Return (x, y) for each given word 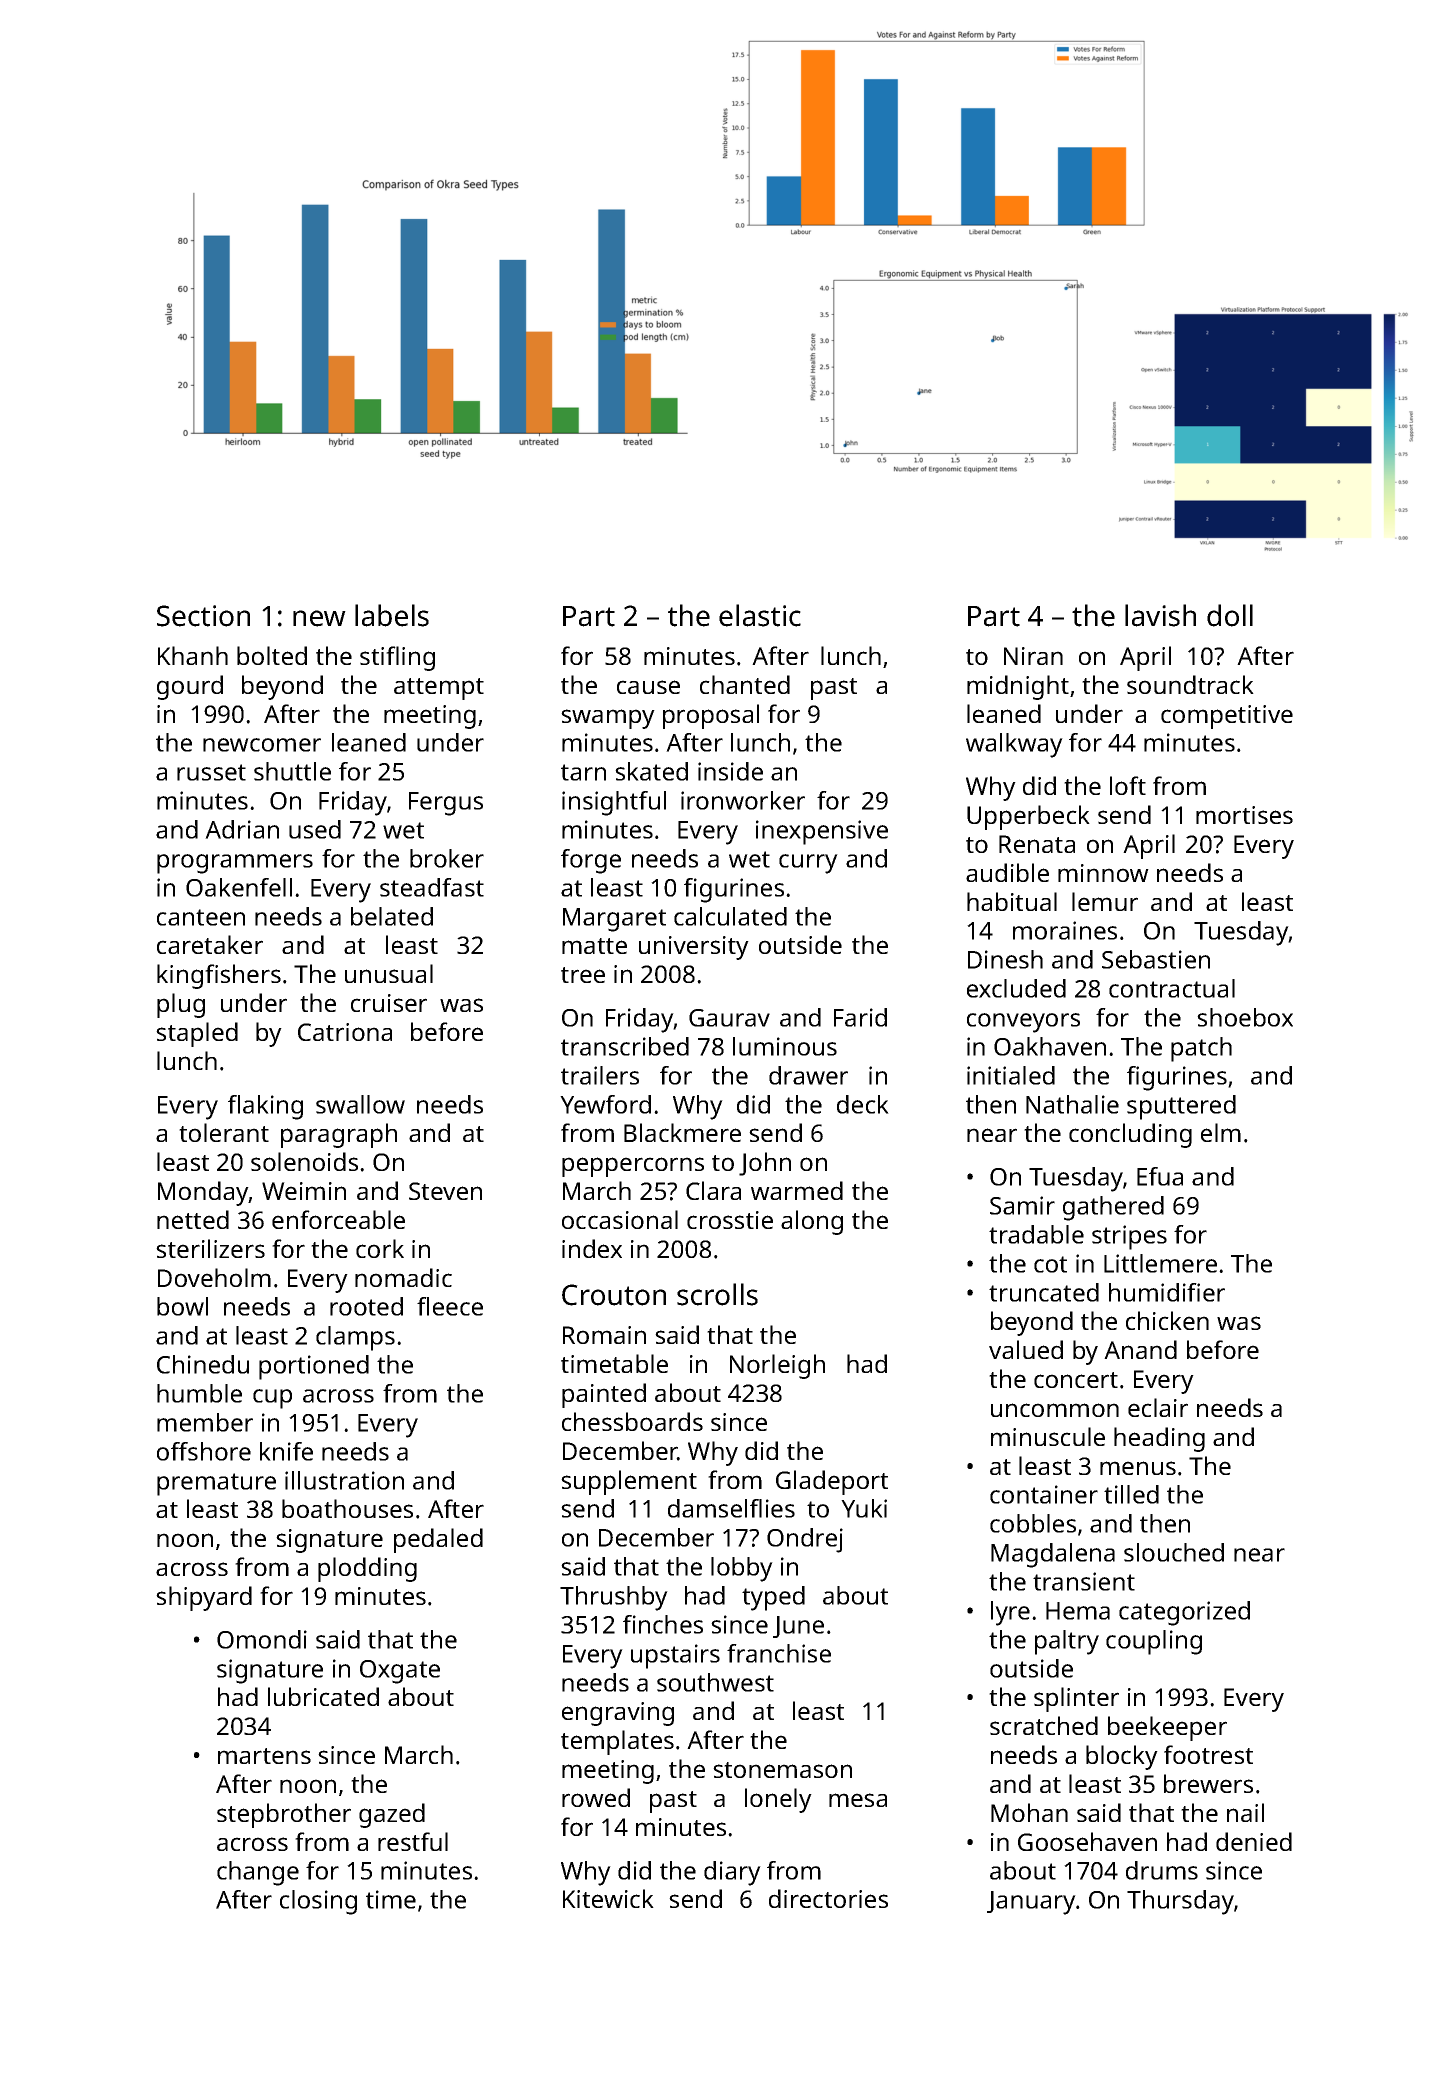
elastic (760, 615)
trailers (600, 1075)
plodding (367, 1569)
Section (203, 616)
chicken (1167, 1320)
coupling (1154, 1642)
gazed (392, 1815)
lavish (1160, 615)
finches (663, 1624)
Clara (713, 1190)
